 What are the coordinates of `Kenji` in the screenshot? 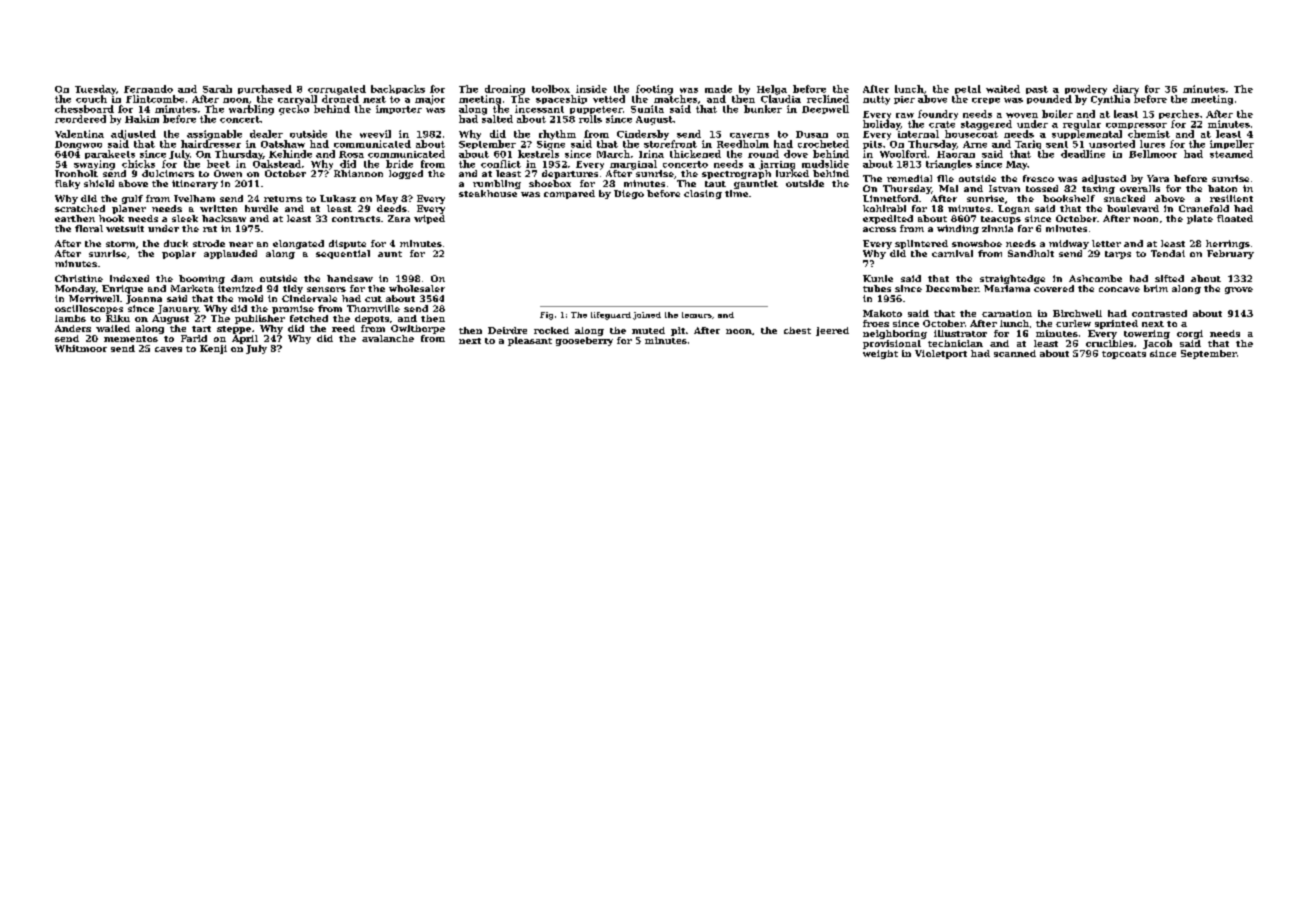 It's located at (213, 349).
